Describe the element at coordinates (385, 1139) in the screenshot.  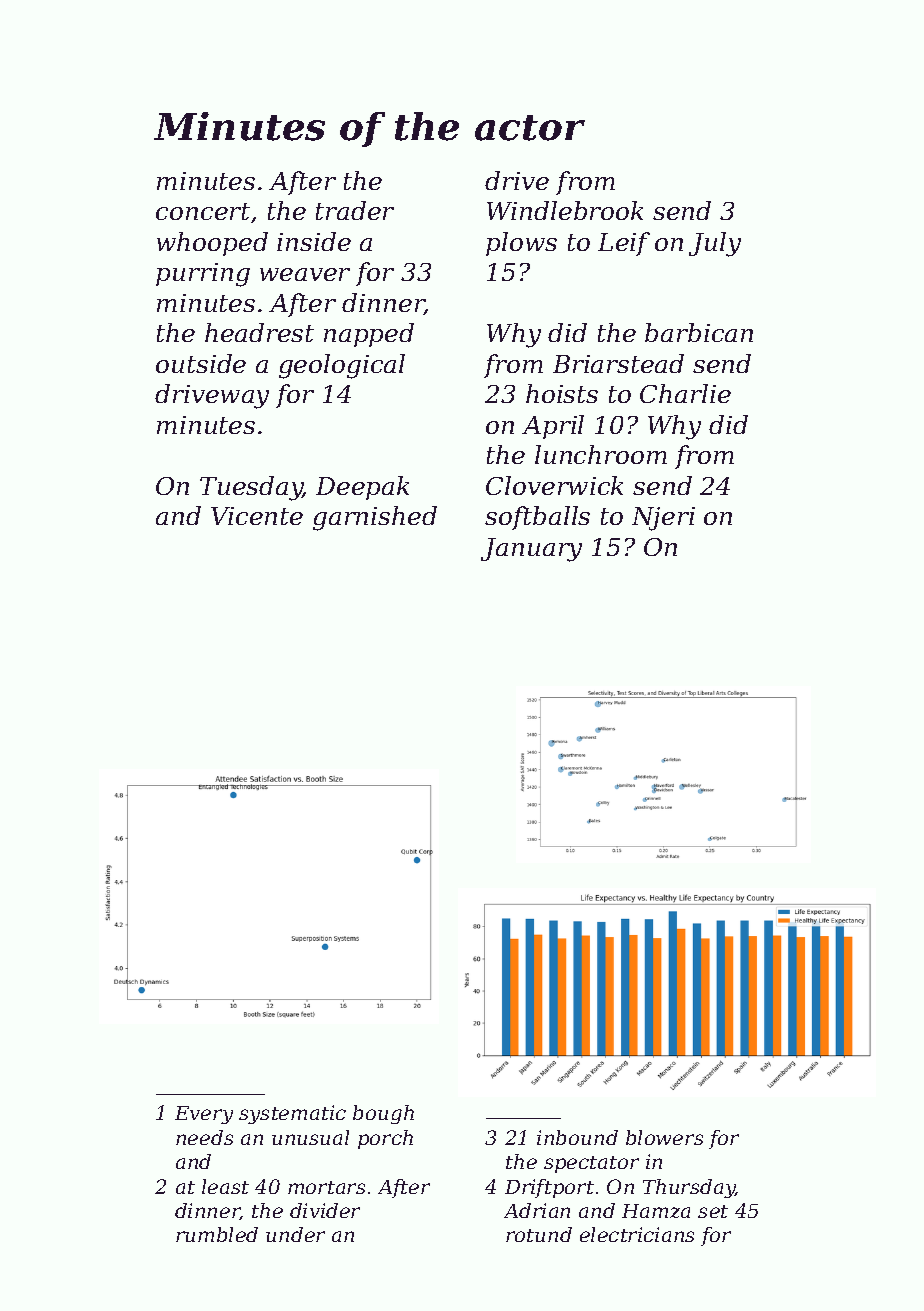
I see `porch` at that location.
